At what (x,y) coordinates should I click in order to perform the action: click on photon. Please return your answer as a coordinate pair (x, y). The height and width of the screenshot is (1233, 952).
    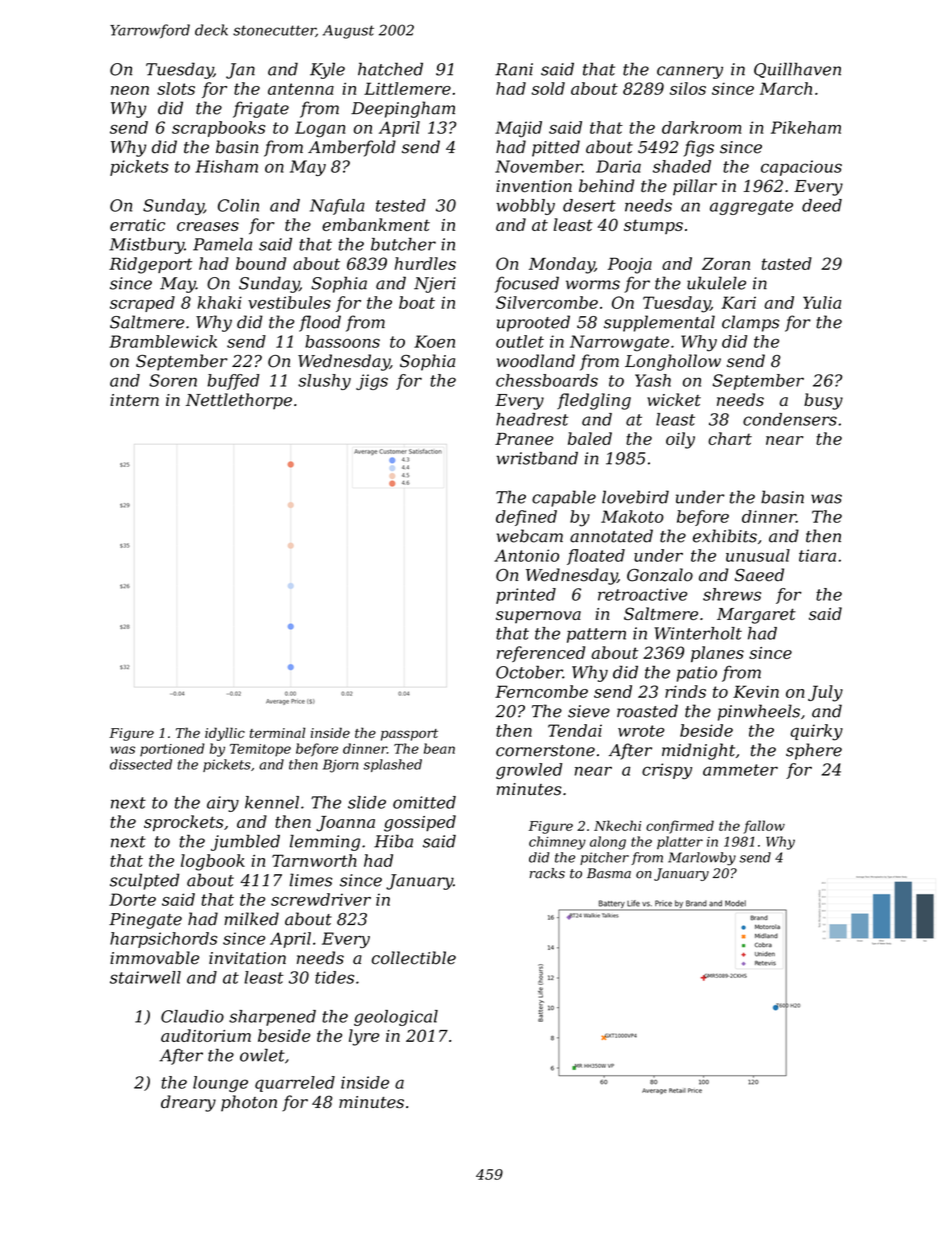
    Looking at the image, I should click on (249, 1103).
